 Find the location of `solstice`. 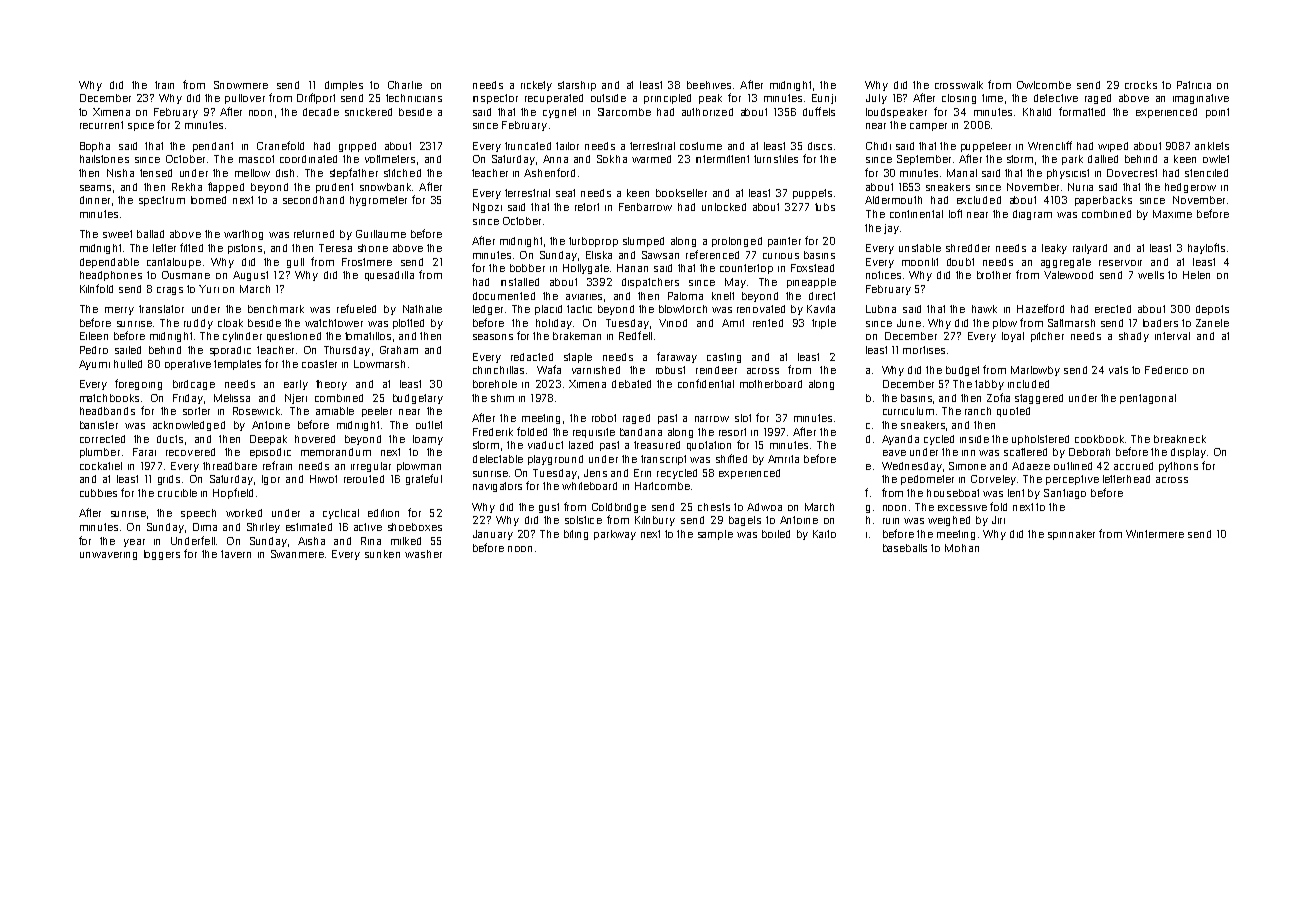

solstice is located at coordinates (583, 520).
